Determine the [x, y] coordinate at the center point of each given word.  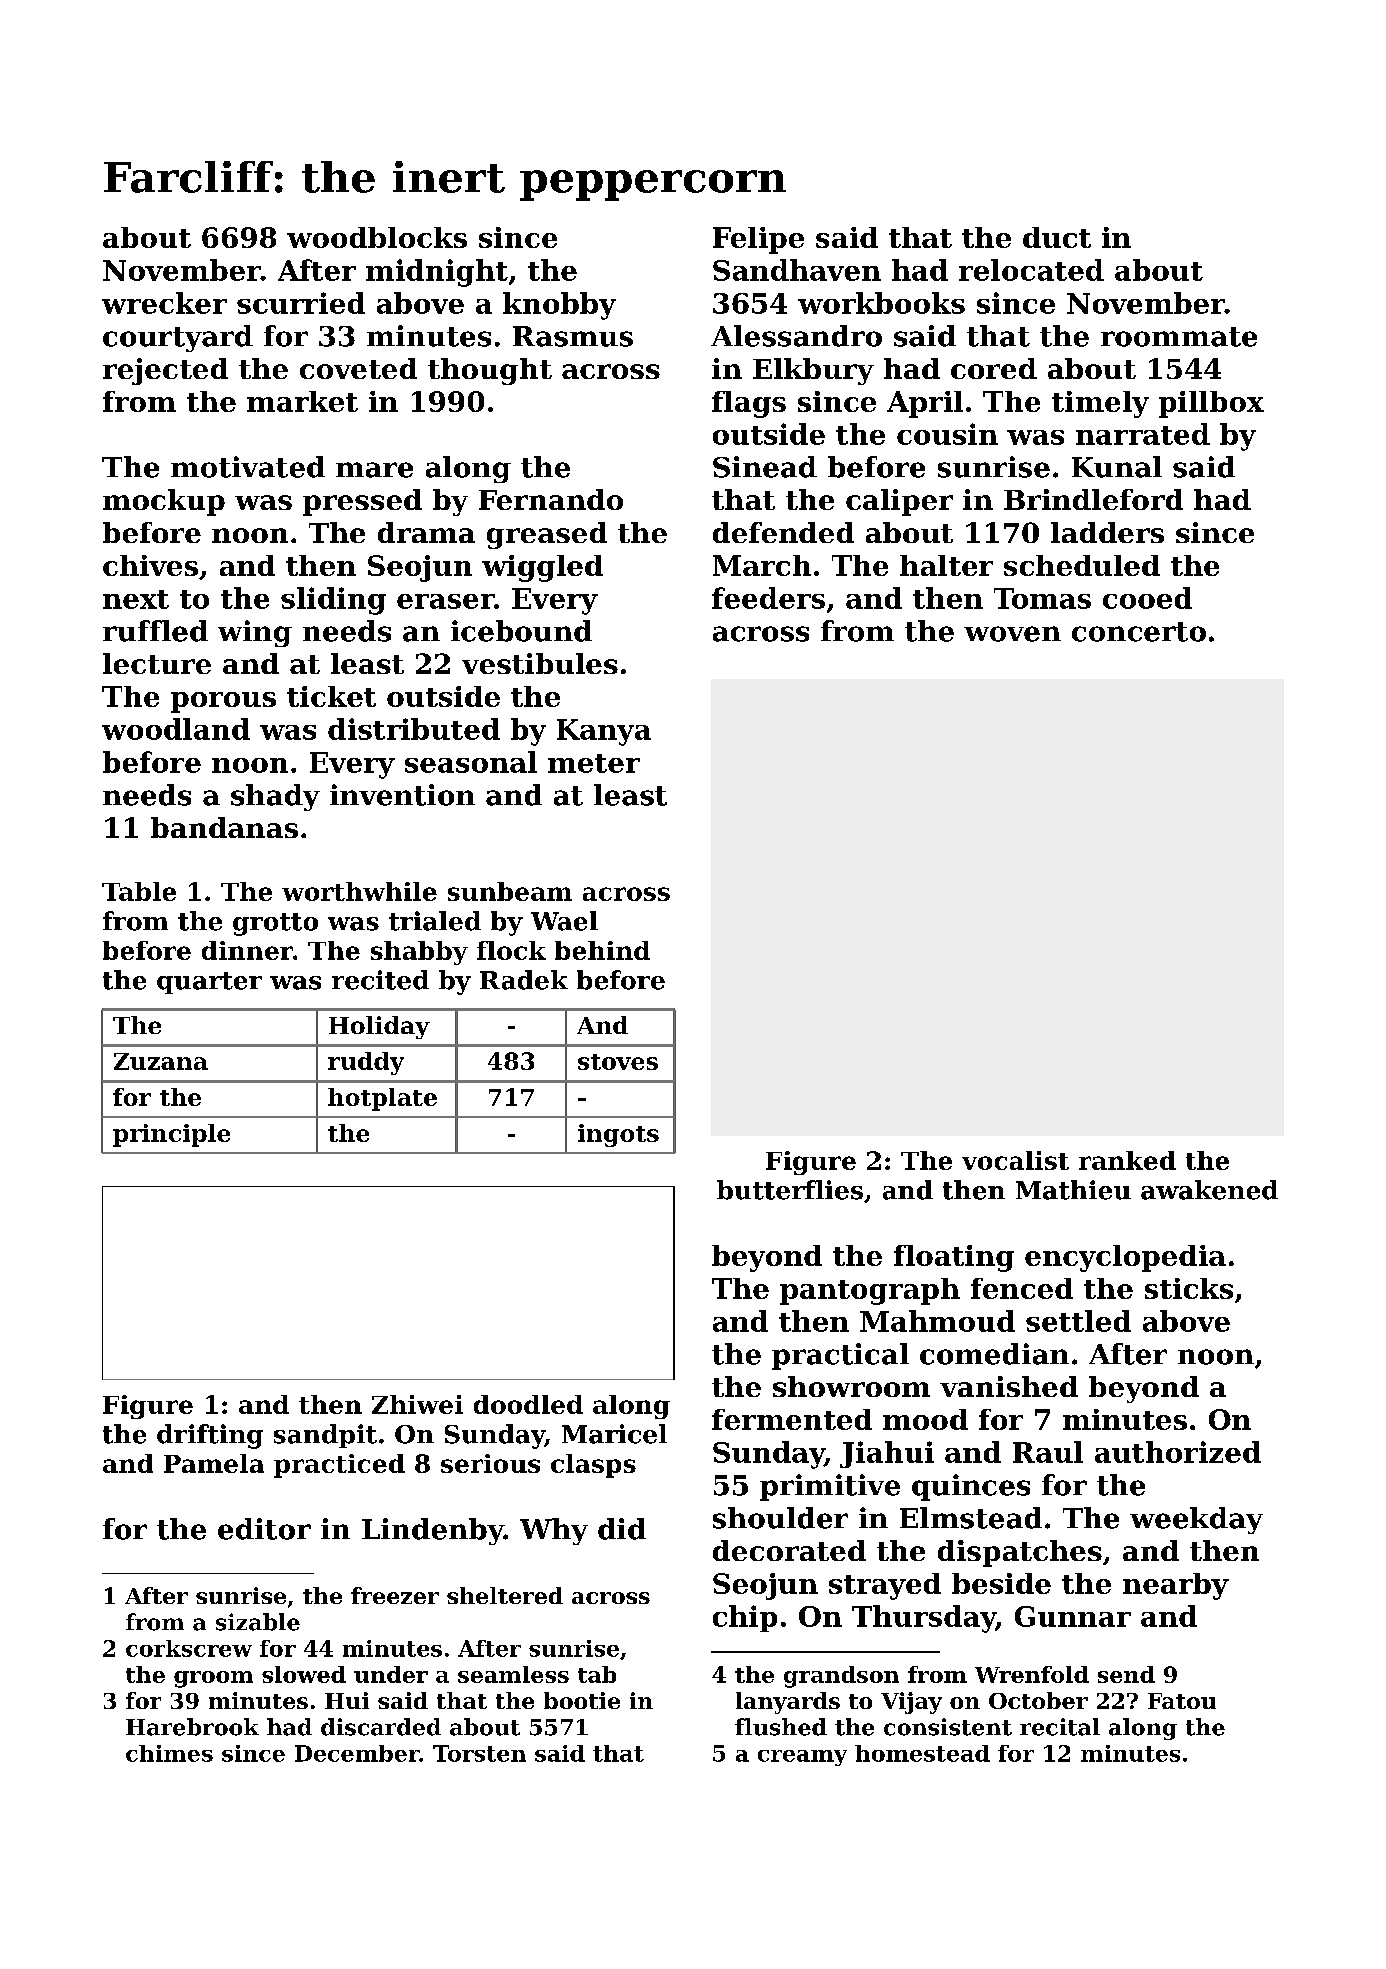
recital [1060, 1727]
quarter [209, 983]
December [357, 1753]
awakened [1209, 1190]
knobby [559, 306]
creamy [802, 1758]
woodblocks [377, 237]
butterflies [790, 1190]
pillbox [1211, 404]
